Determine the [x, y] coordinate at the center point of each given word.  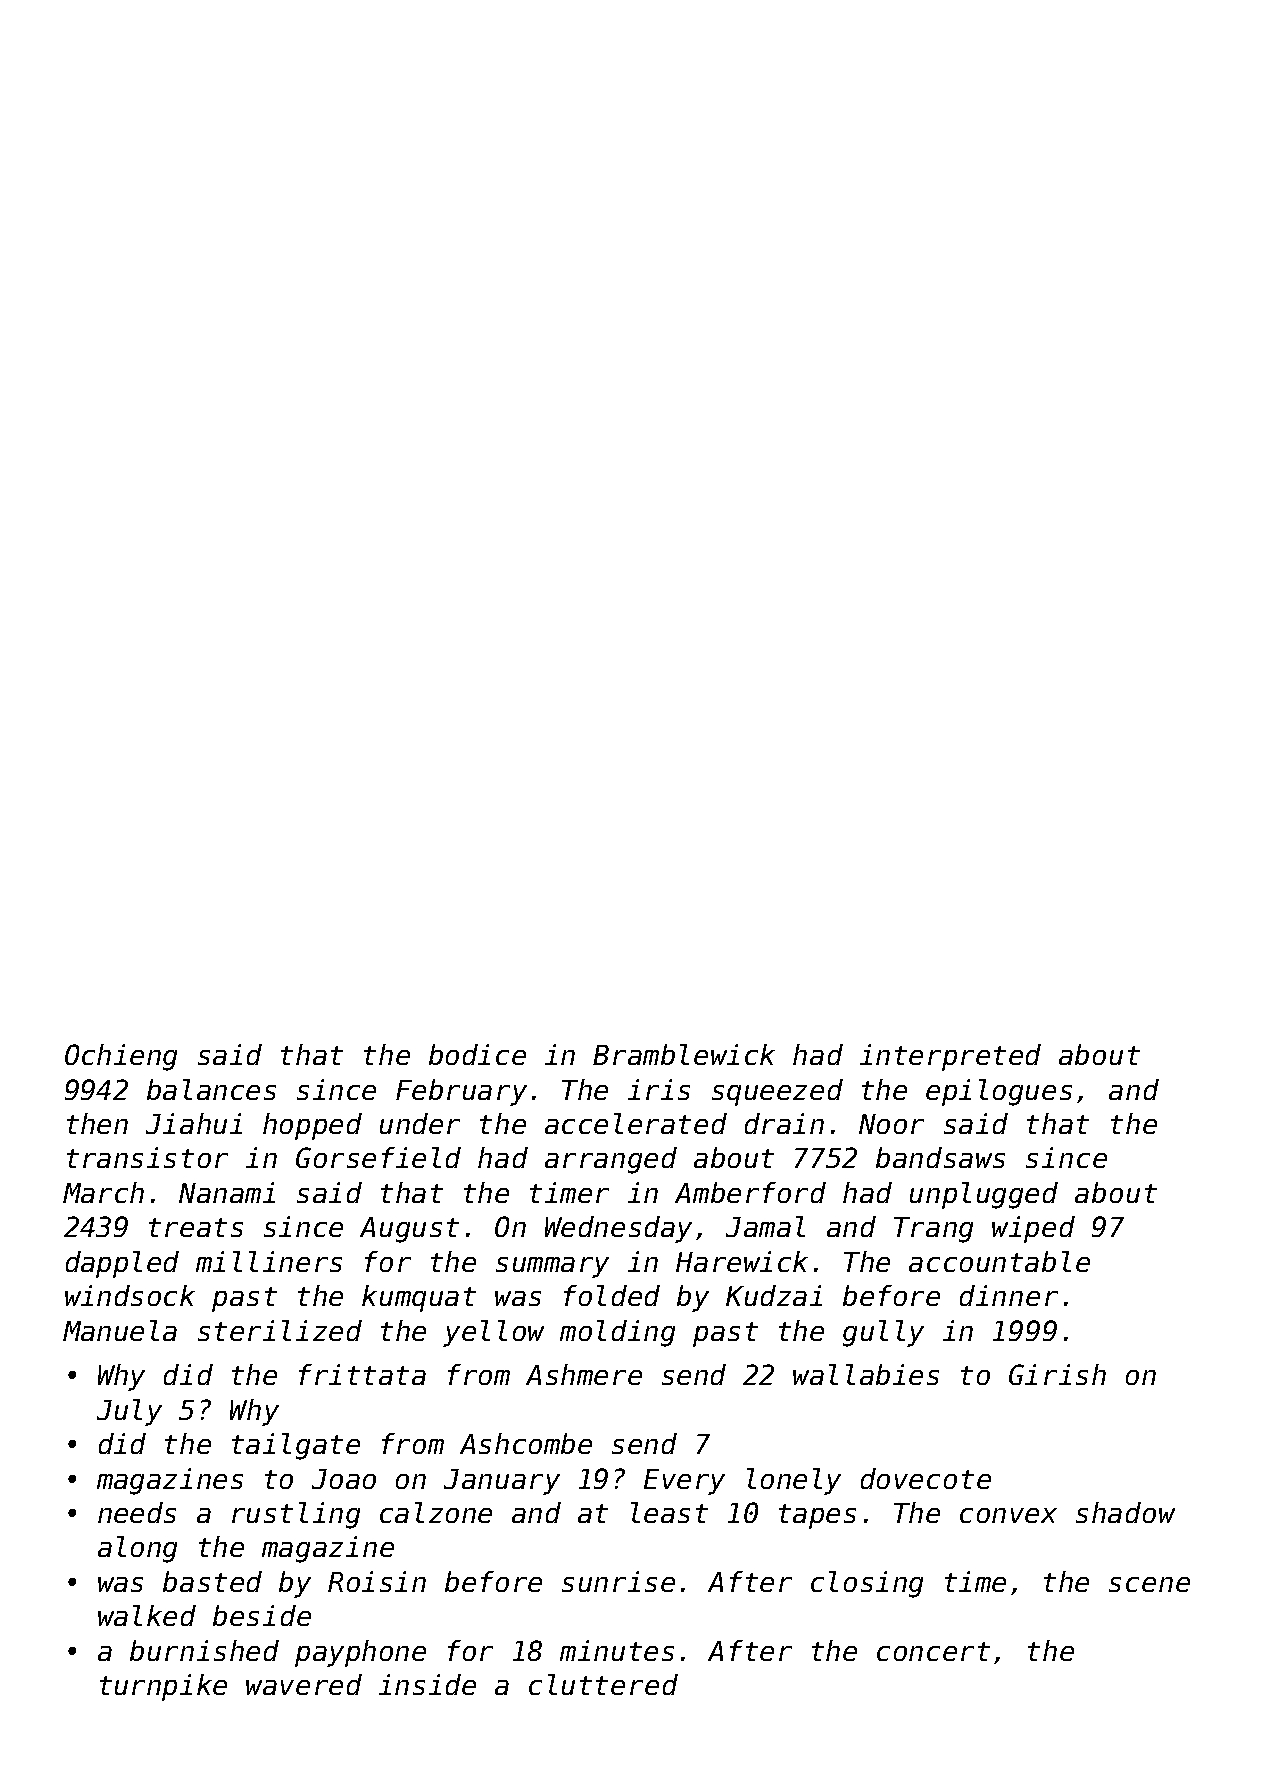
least [669, 1512]
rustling [296, 1515]
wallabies [866, 1374]
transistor [147, 1157]
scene [1149, 1584]
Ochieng [121, 1057]
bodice [477, 1054]
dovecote [926, 1478]
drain [784, 1123]
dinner [1009, 1295]
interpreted [950, 1057]
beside [262, 1615]
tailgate [296, 1446]
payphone [360, 1653]
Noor [891, 1124]
